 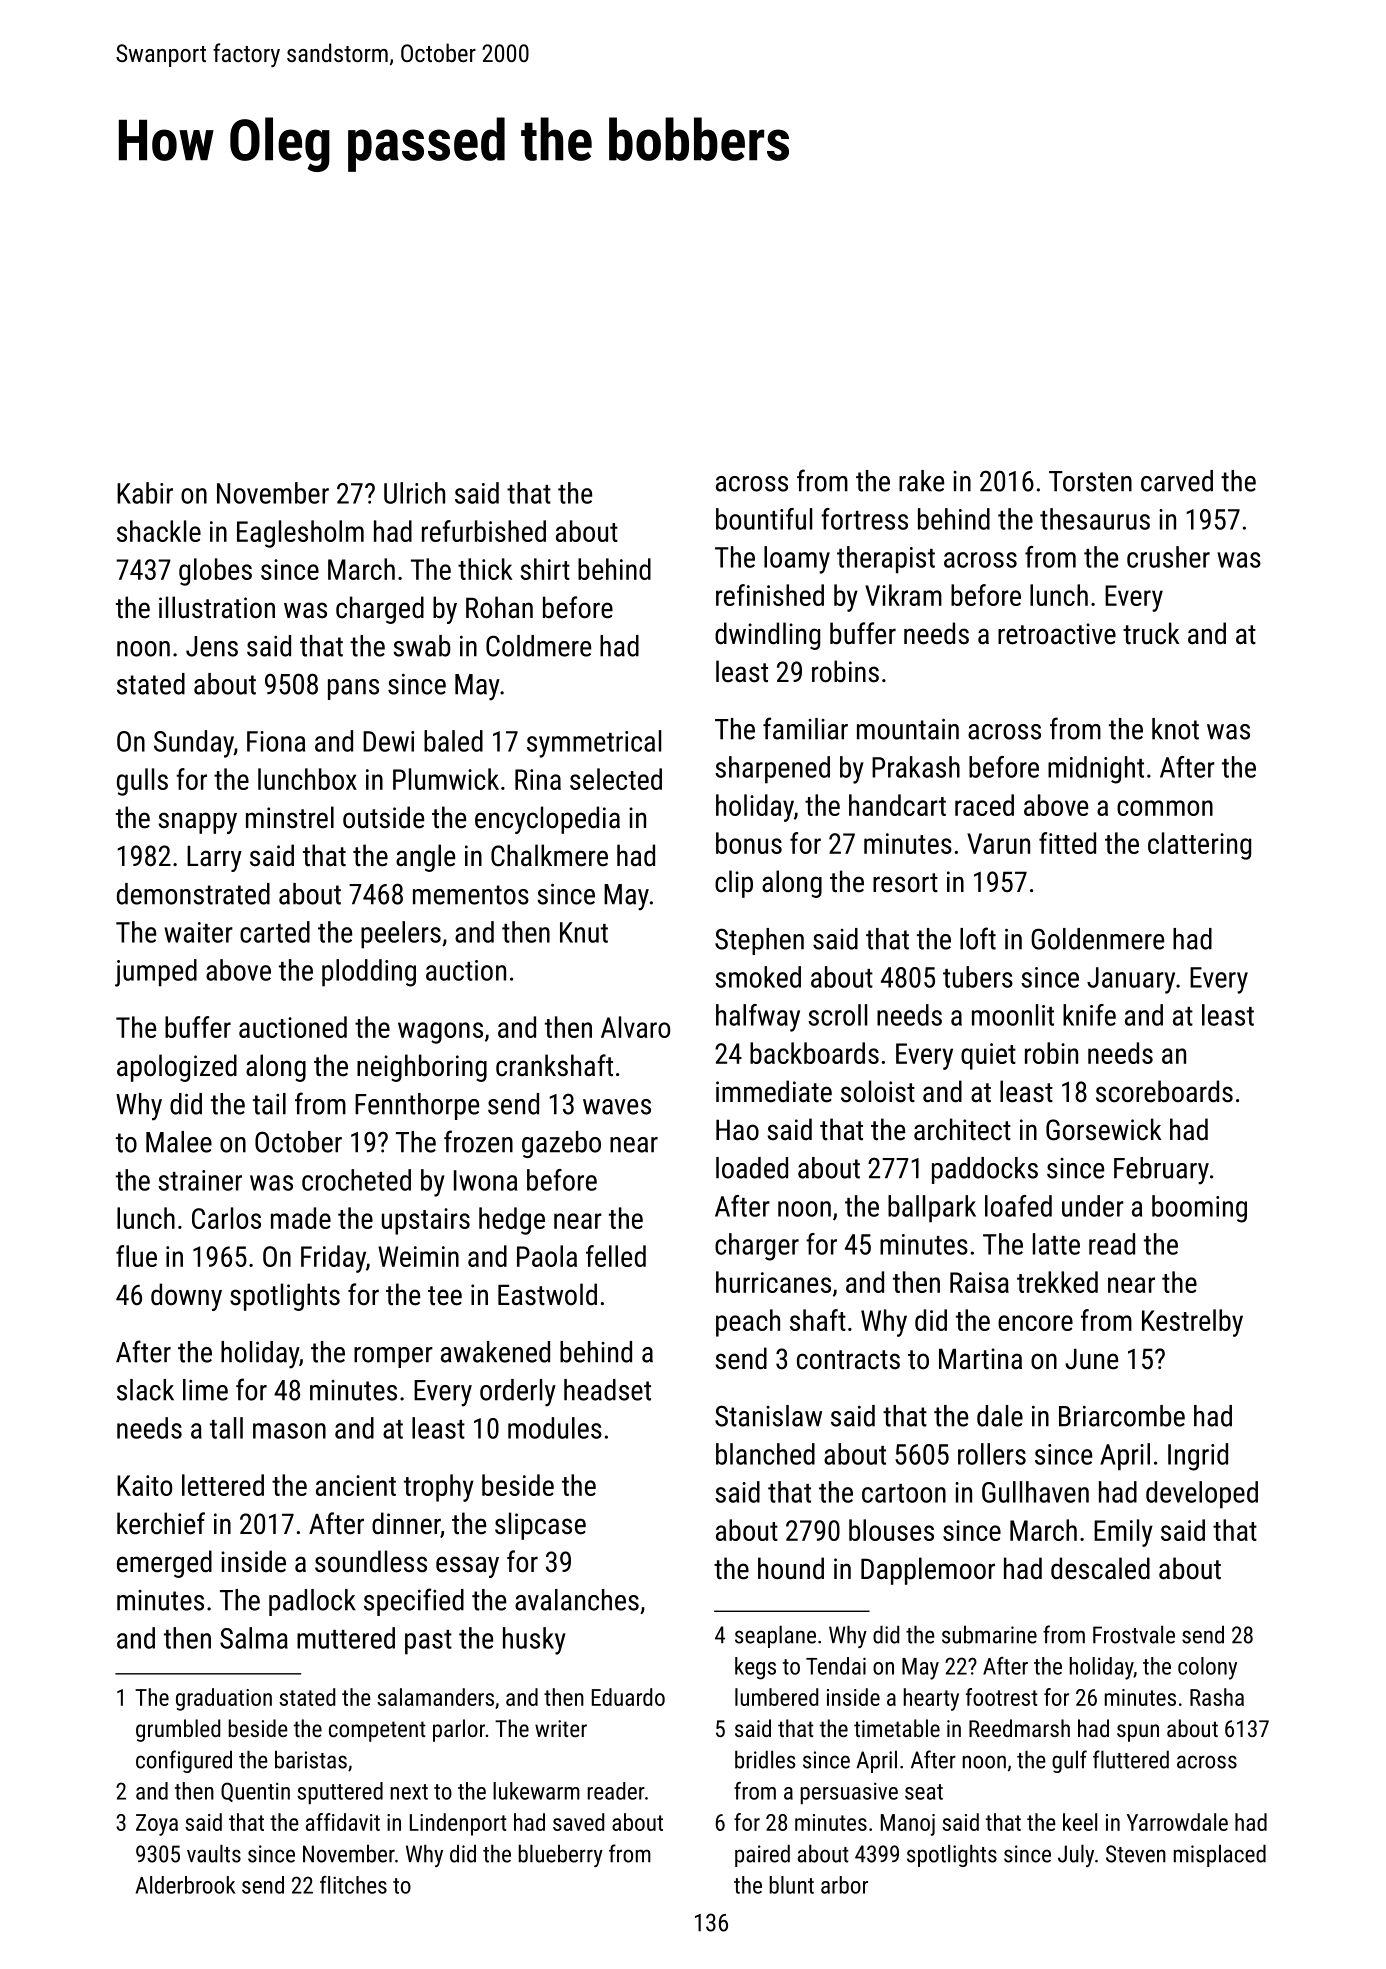 I want to click on retroactive, so click(x=1057, y=634).
